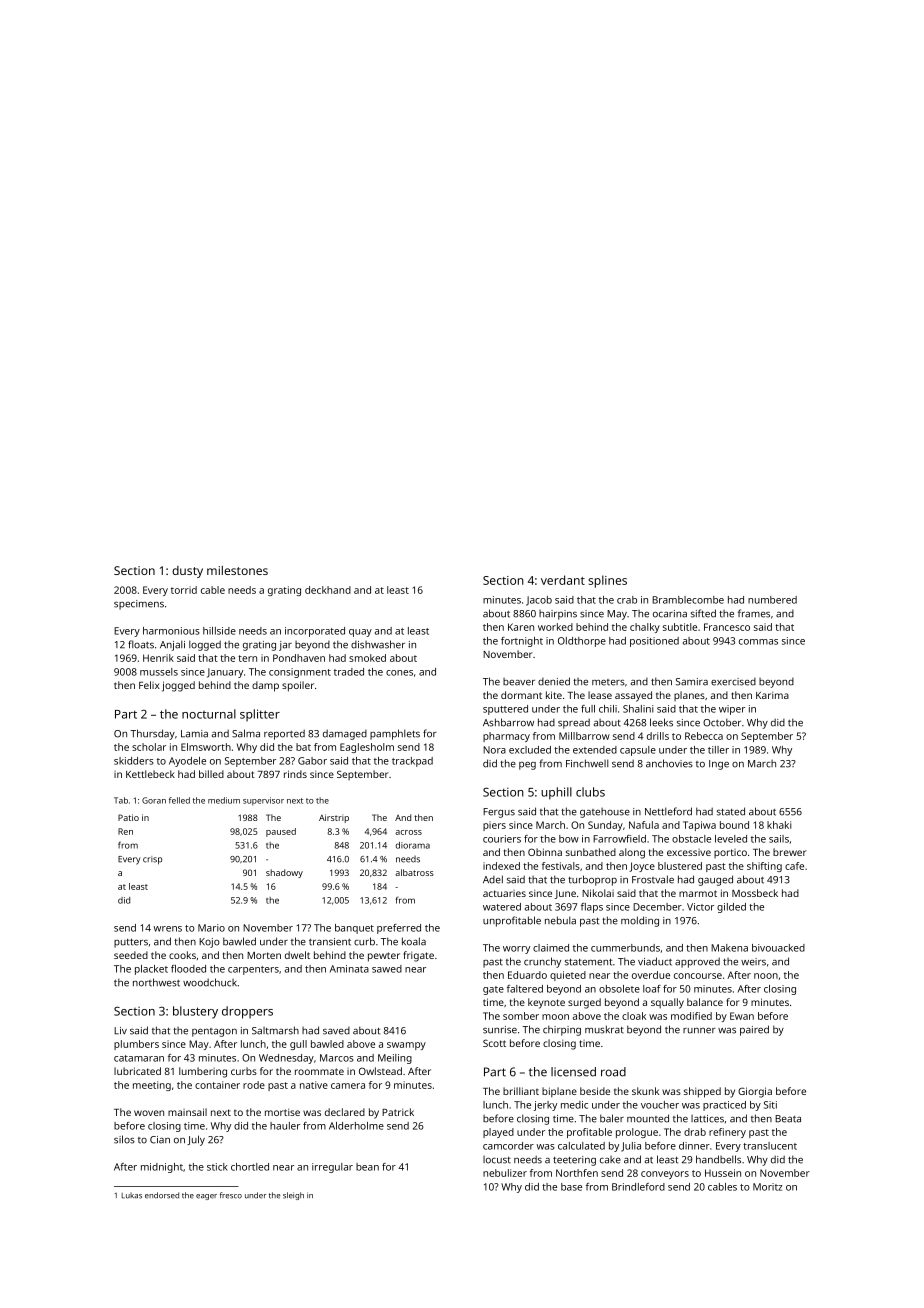  Describe the element at coordinates (702, 1092) in the page. I see `shipped` at that location.
